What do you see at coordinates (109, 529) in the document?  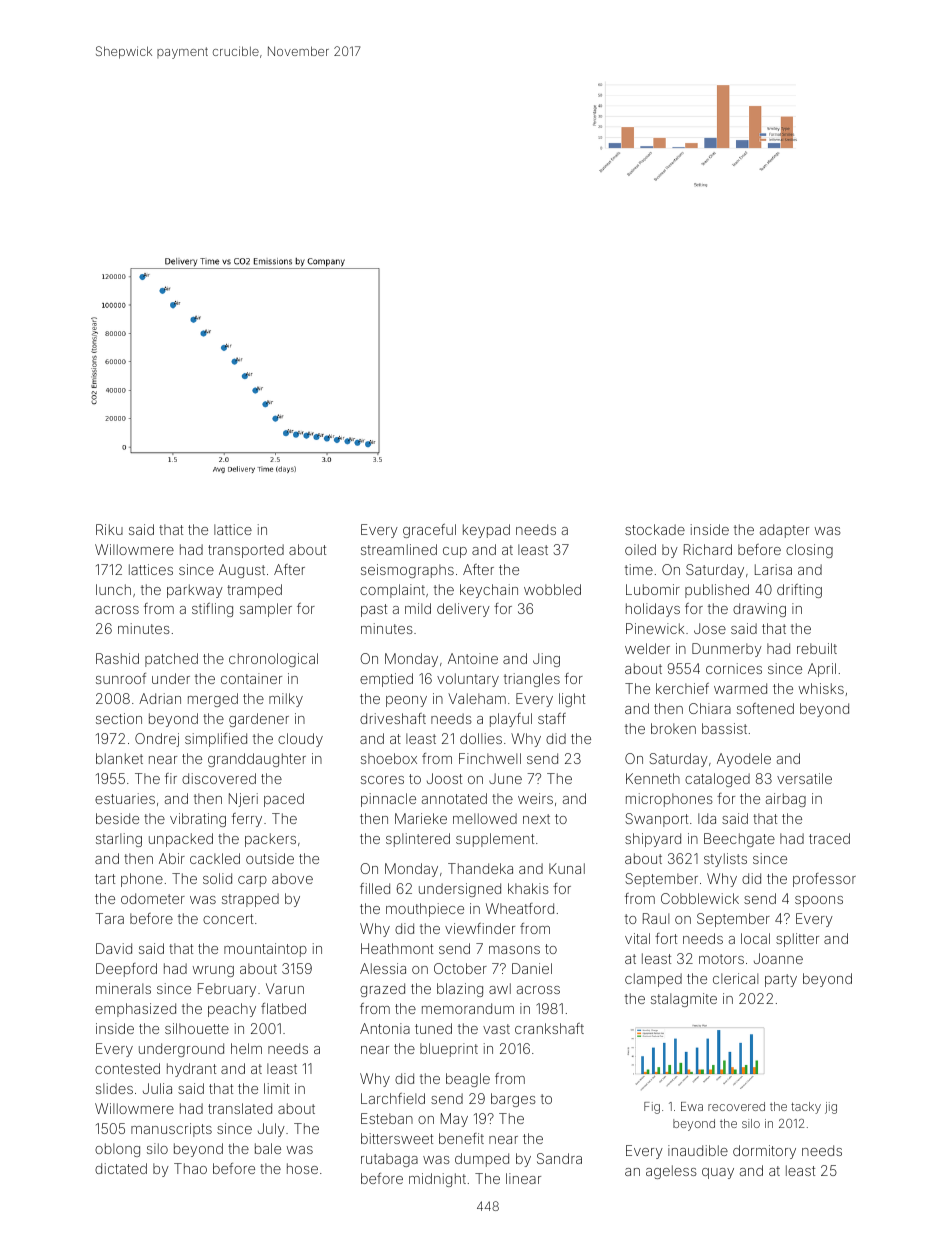 I see `Riku` at bounding box center [109, 529].
